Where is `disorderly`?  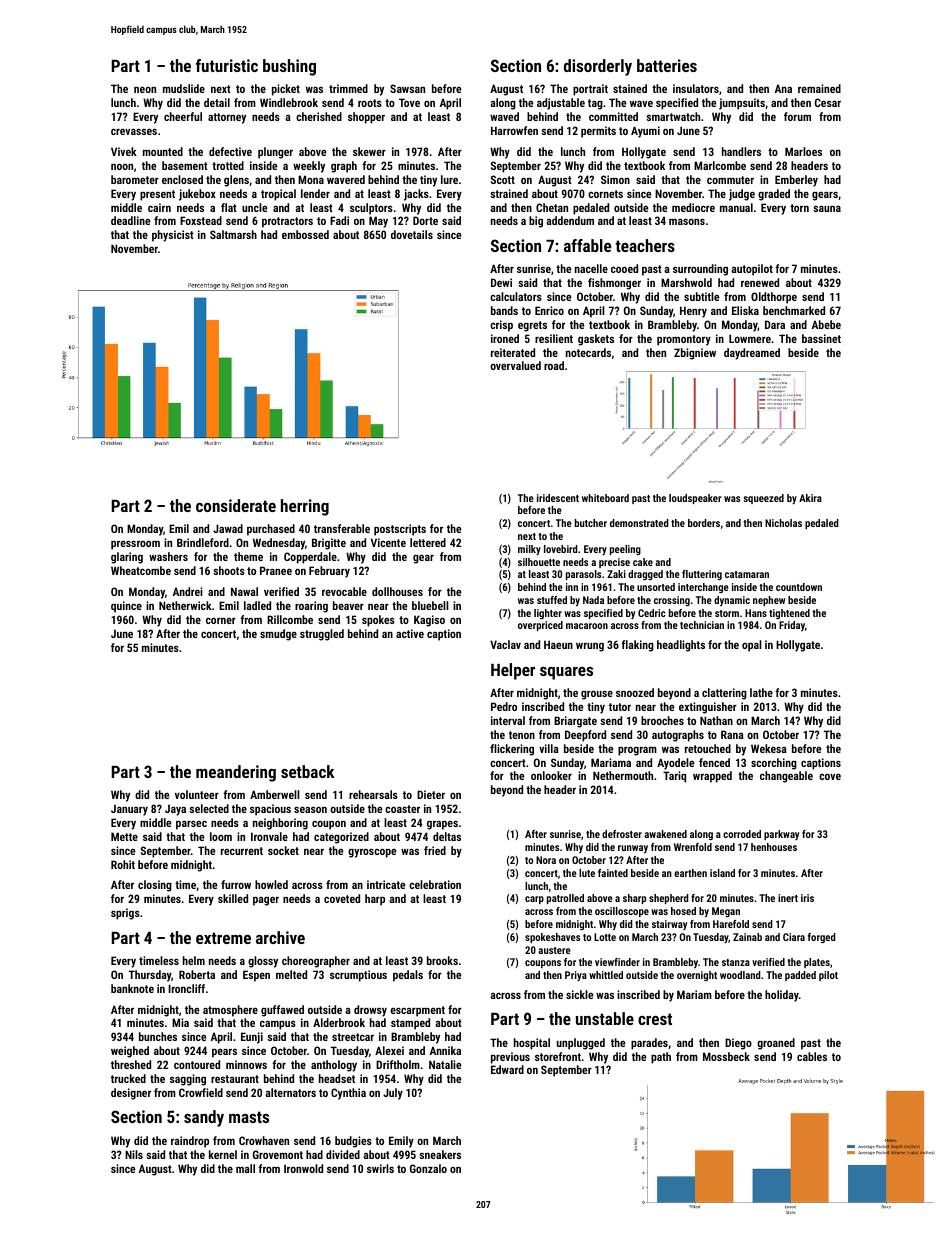
disorderly is located at coordinates (598, 67).
